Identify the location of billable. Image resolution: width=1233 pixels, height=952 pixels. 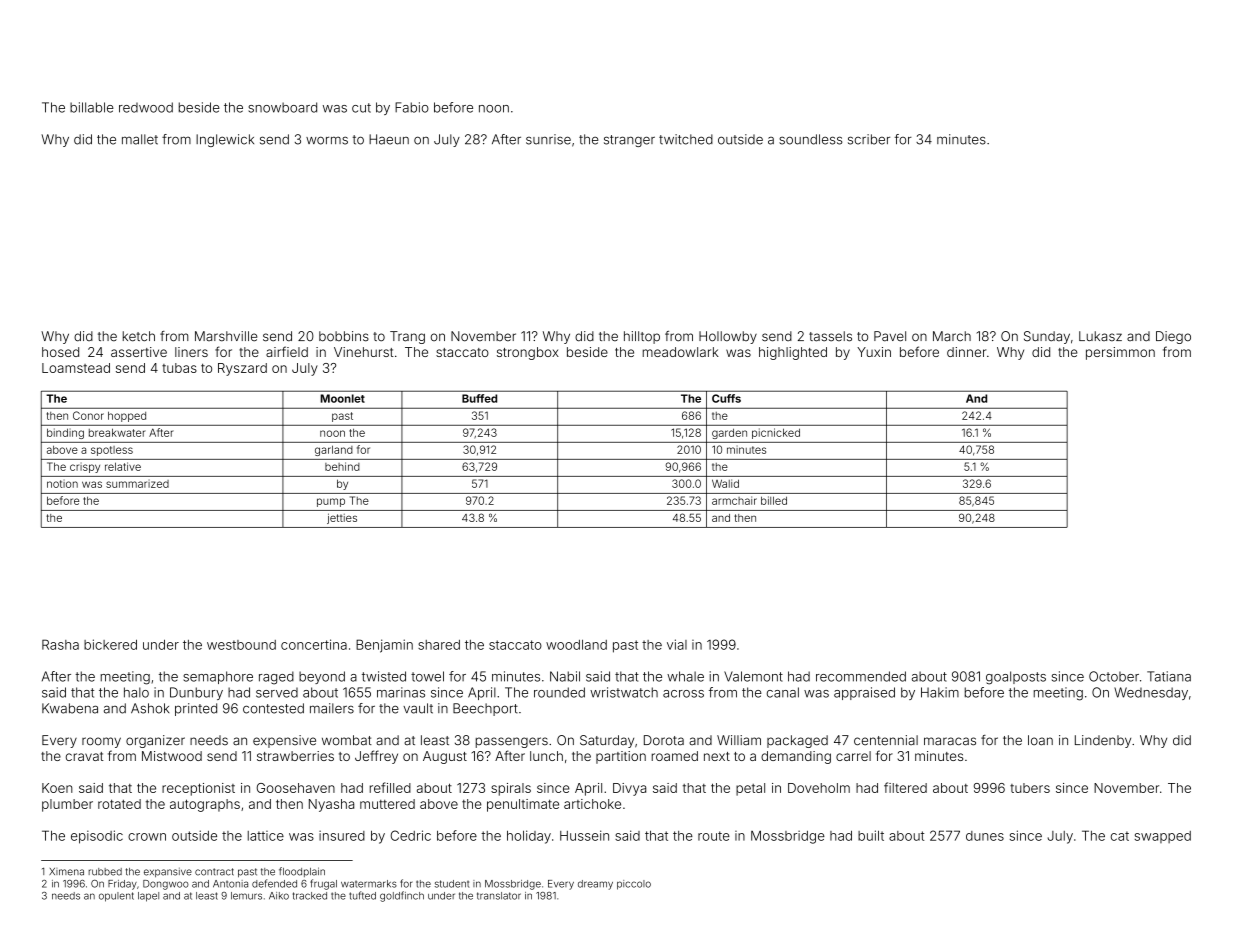
(92, 107).
